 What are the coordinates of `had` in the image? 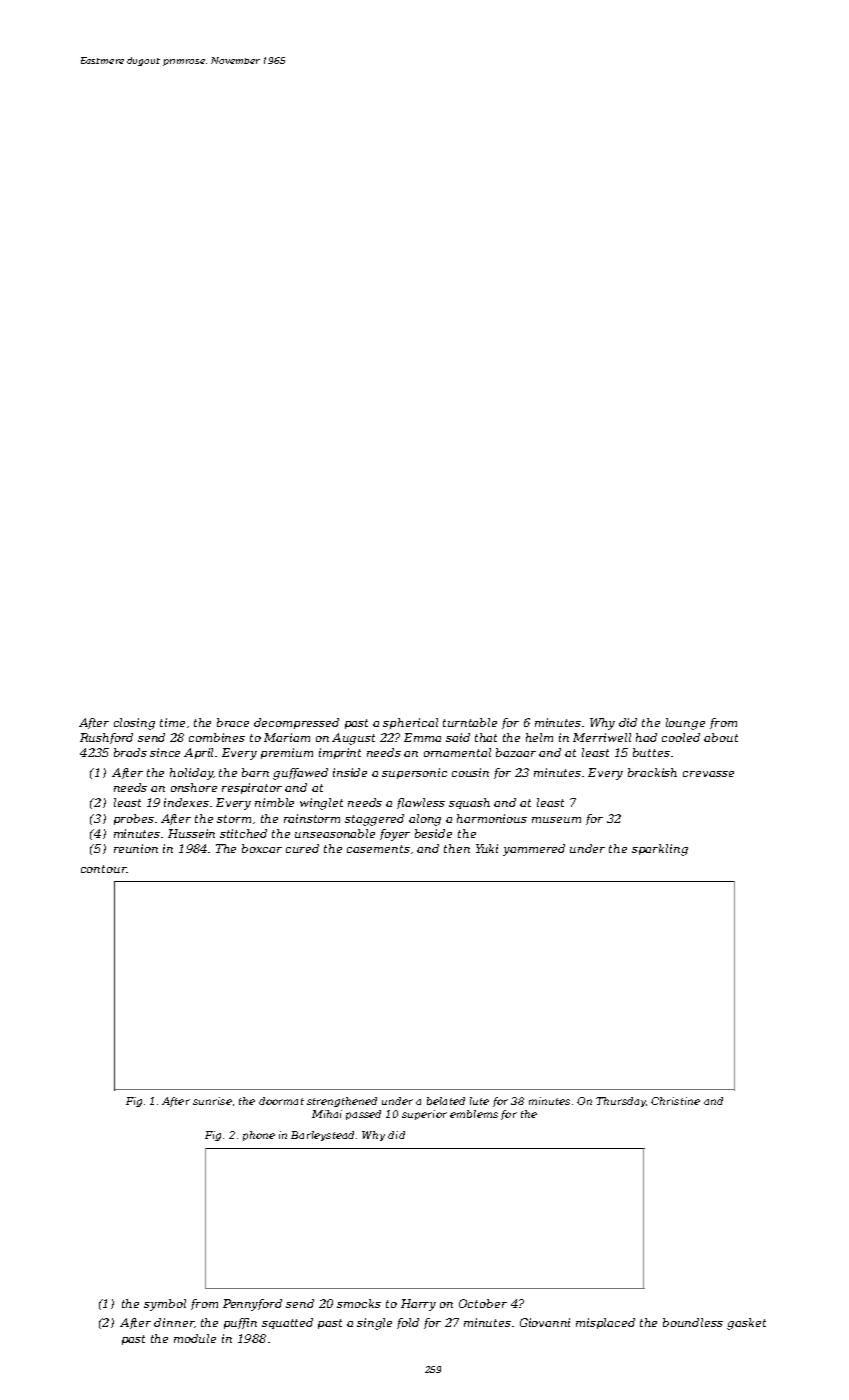 It's located at (646, 737).
